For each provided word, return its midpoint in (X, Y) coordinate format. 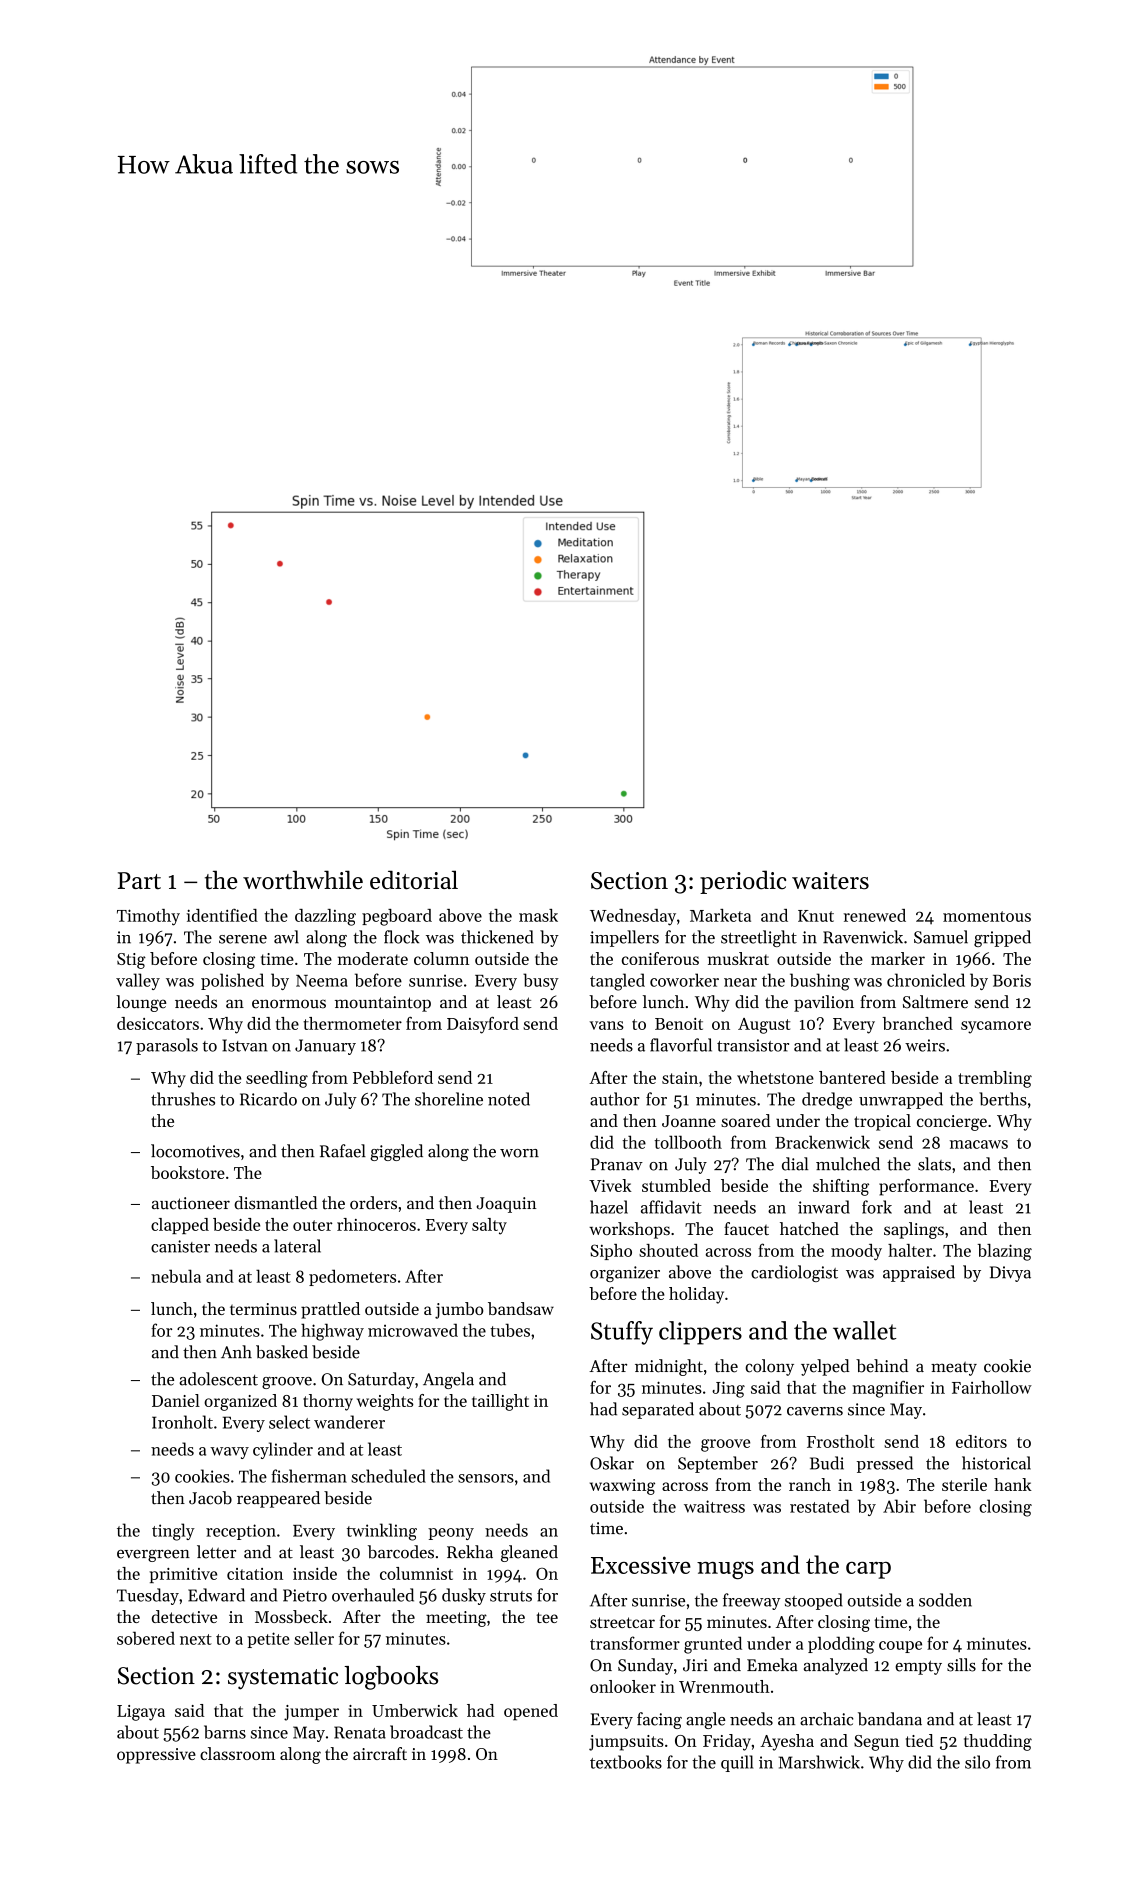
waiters (830, 881)
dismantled (275, 1203)
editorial (414, 880)
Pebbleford (393, 1077)
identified (222, 915)
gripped (1002, 938)
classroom (237, 1753)
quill (737, 1763)
